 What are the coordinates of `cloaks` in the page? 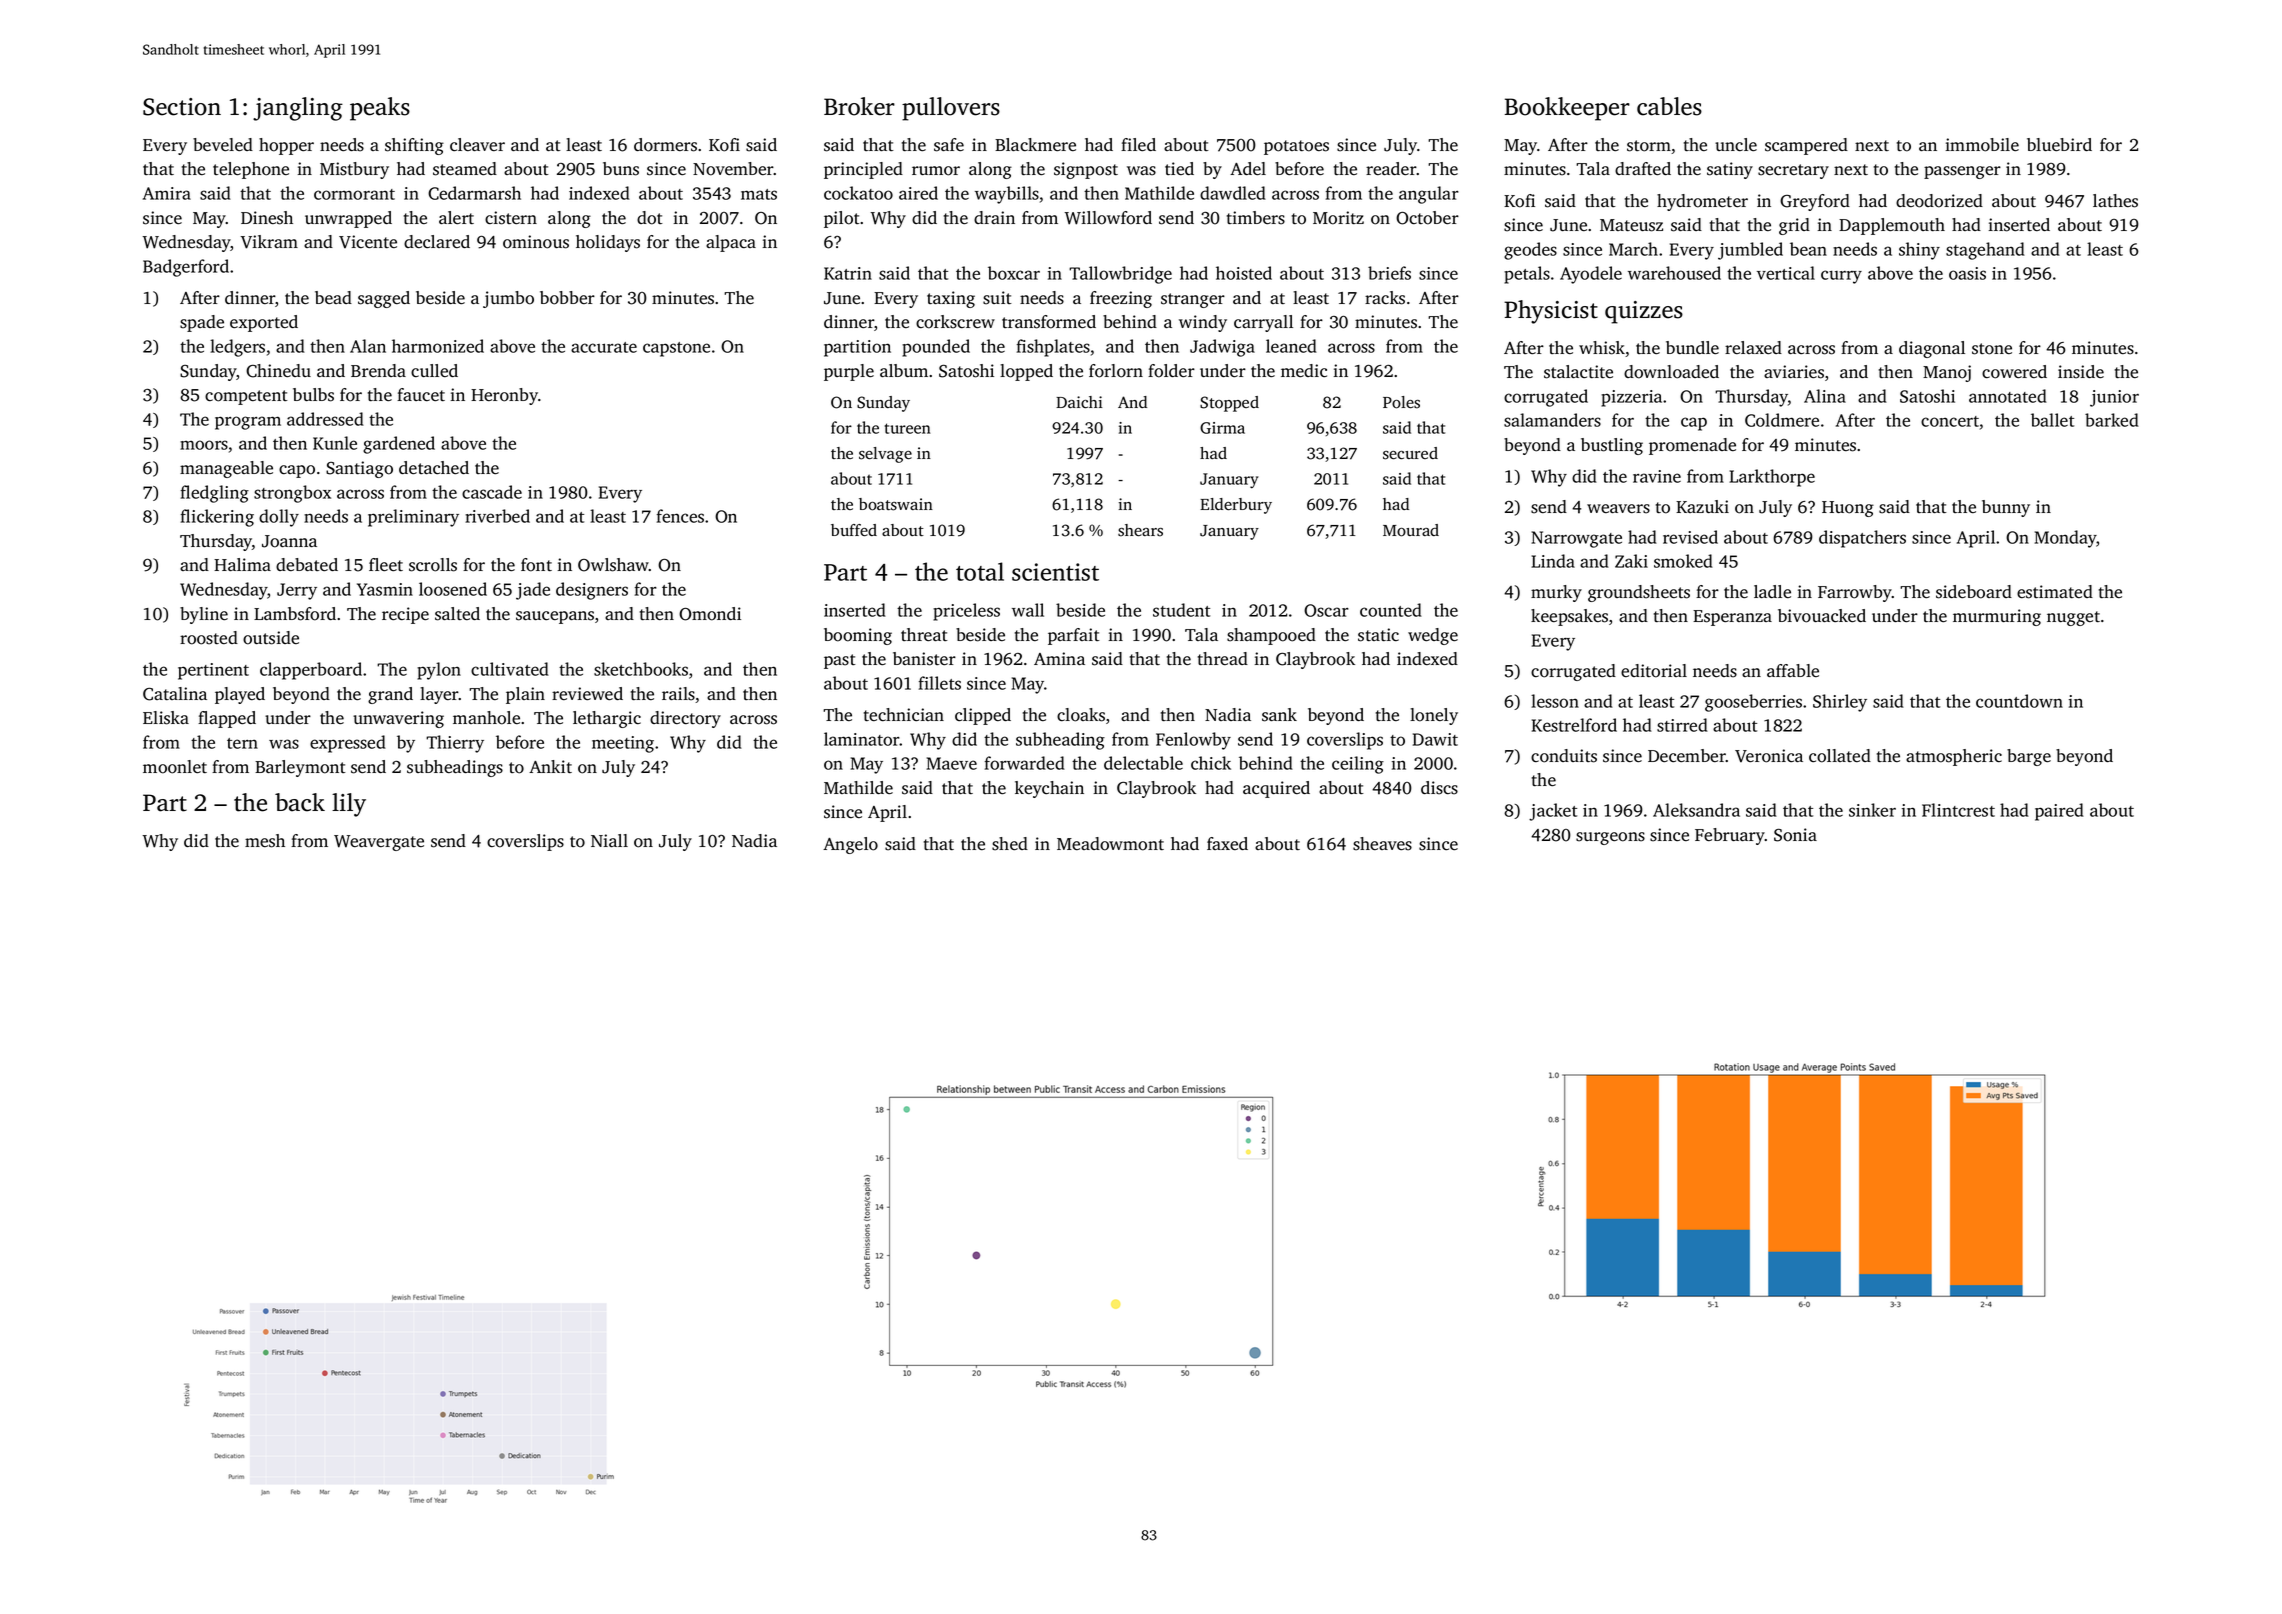 It's located at (1081, 715).
